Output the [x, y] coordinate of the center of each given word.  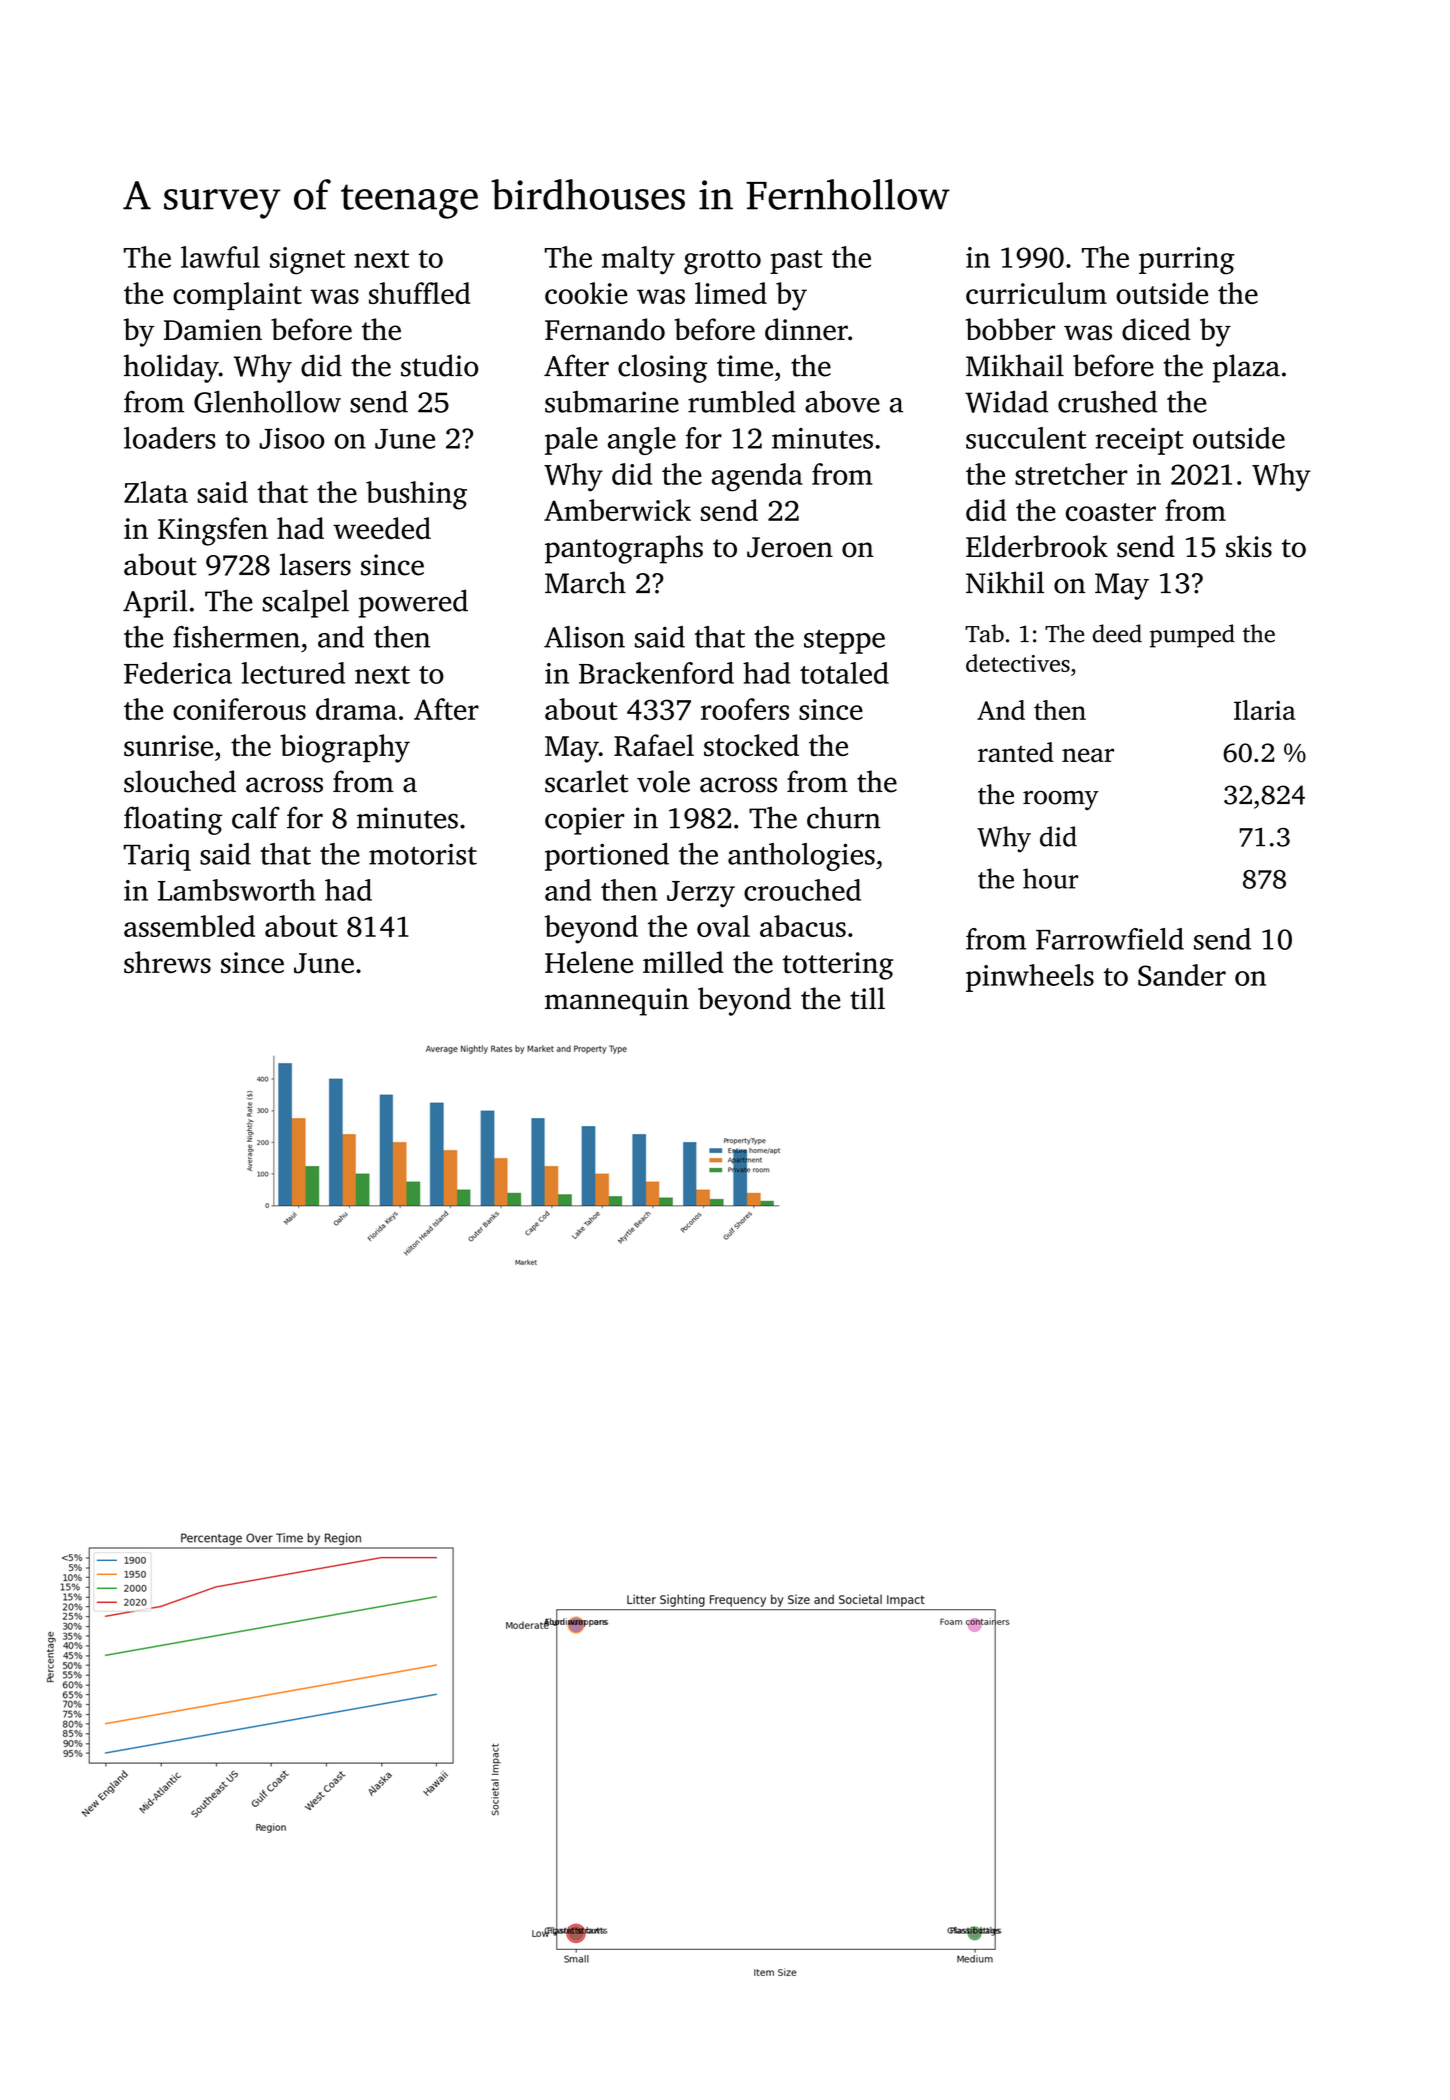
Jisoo [292, 438]
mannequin [617, 1002]
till [867, 998]
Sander [1182, 975]
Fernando [605, 329]
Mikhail [1015, 365]
